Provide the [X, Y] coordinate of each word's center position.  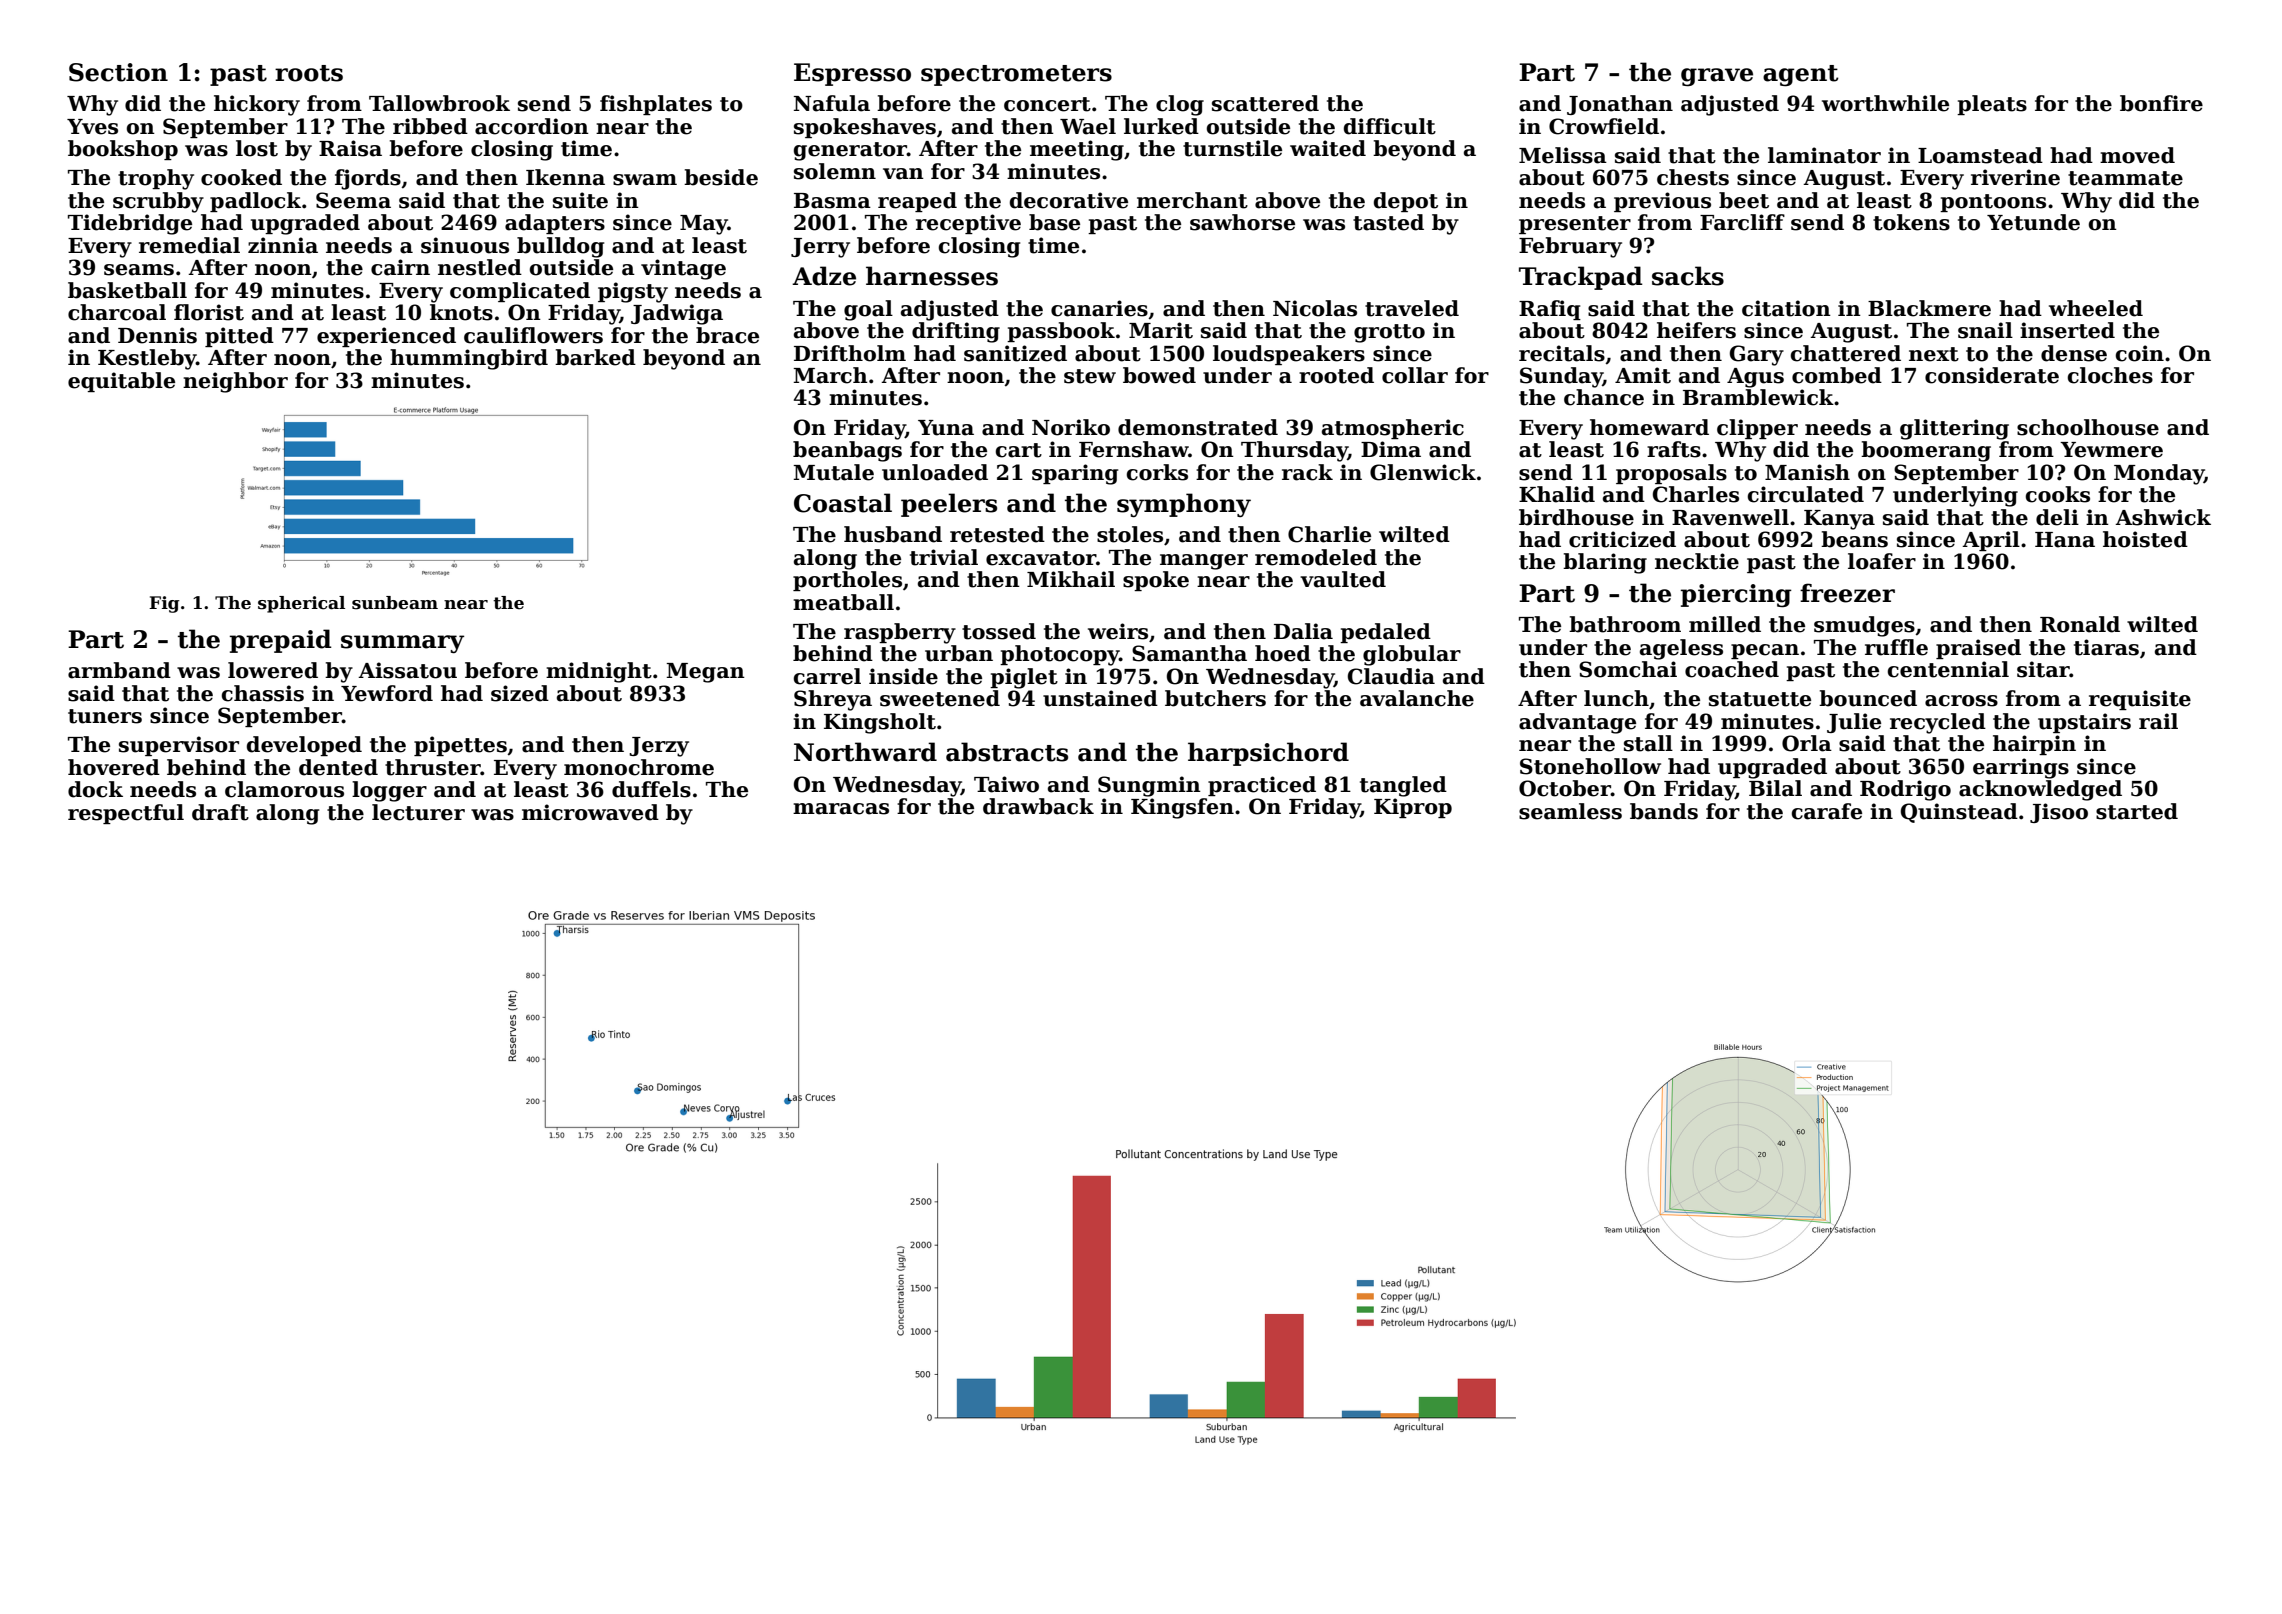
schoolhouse [2088, 427]
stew [1090, 376]
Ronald [2080, 624]
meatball [843, 602]
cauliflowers [533, 335]
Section [118, 72]
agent [1800, 76]
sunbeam [395, 603]
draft [220, 812]
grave [1717, 77]
